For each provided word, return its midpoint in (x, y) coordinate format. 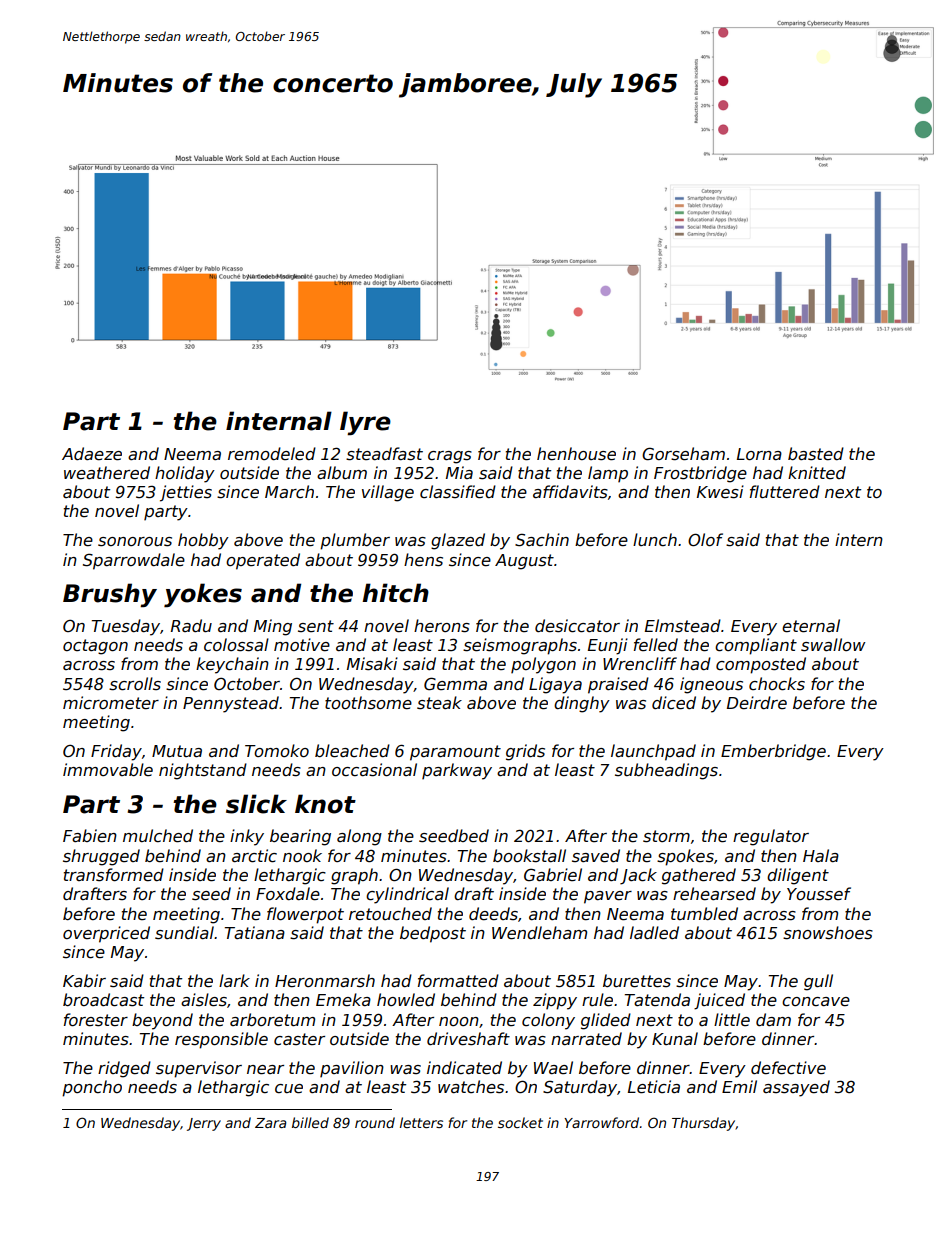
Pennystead (231, 704)
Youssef (819, 894)
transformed (114, 875)
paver (608, 897)
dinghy (582, 704)
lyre (365, 423)
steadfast (384, 454)
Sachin (542, 540)
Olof (705, 539)
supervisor (199, 1069)
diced (674, 703)
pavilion (352, 1069)
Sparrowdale (134, 561)
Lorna (759, 454)
